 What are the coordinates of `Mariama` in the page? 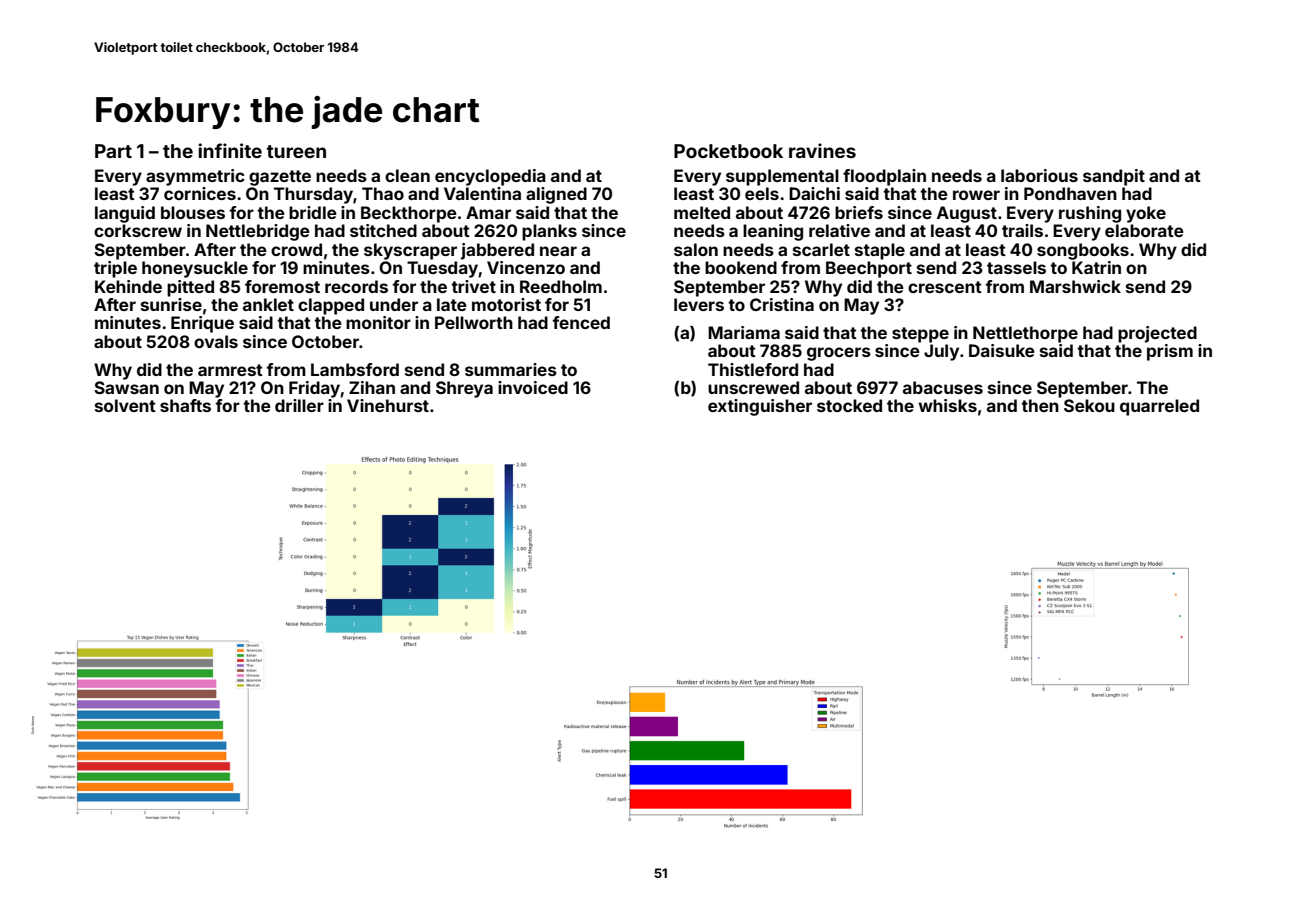 It's located at (744, 332).
